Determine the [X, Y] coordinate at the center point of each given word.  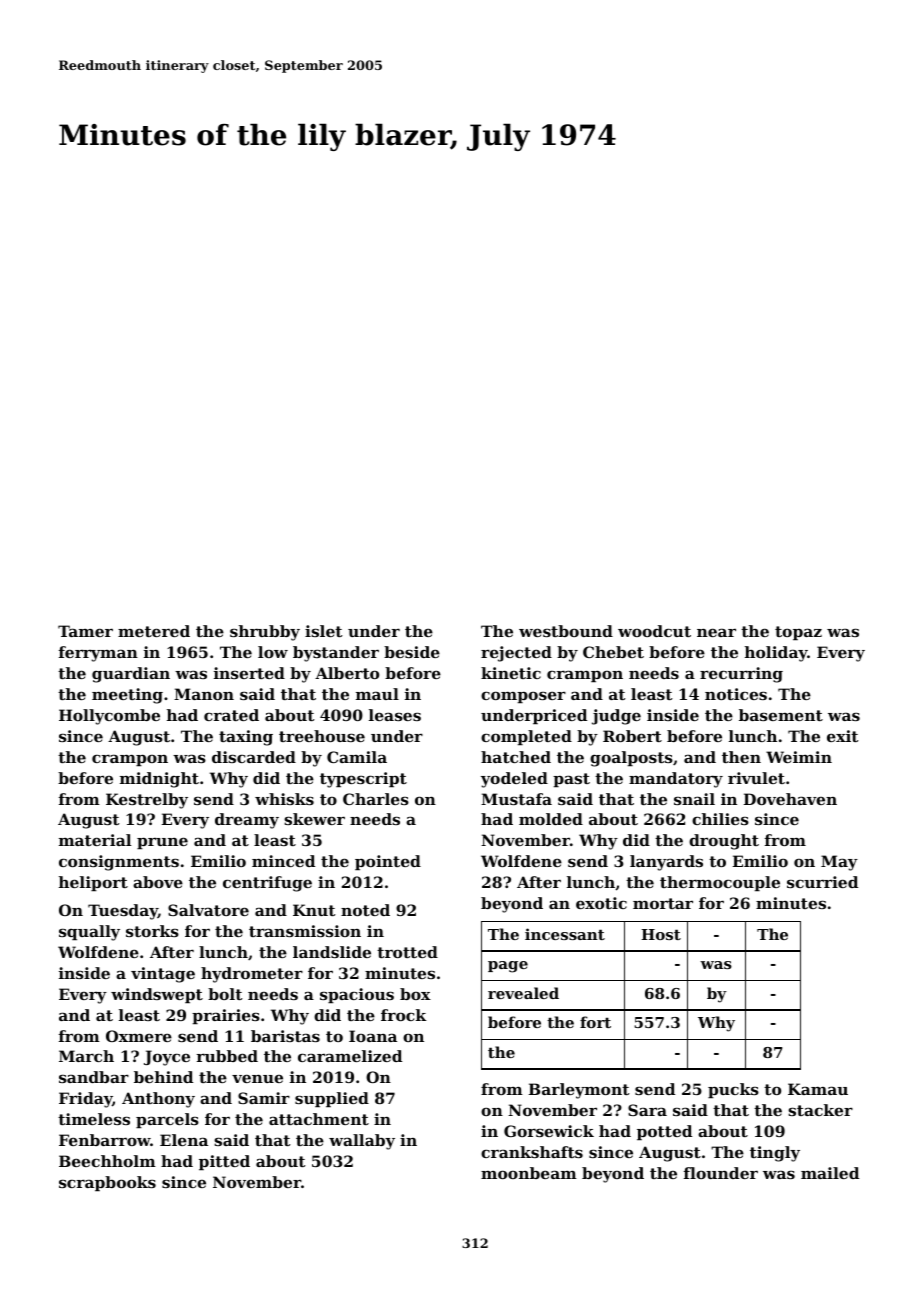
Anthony [158, 1100]
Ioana [373, 1036]
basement [781, 715]
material [95, 840]
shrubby [265, 633]
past [571, 780]
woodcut [654, 631]
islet [323, 631]
